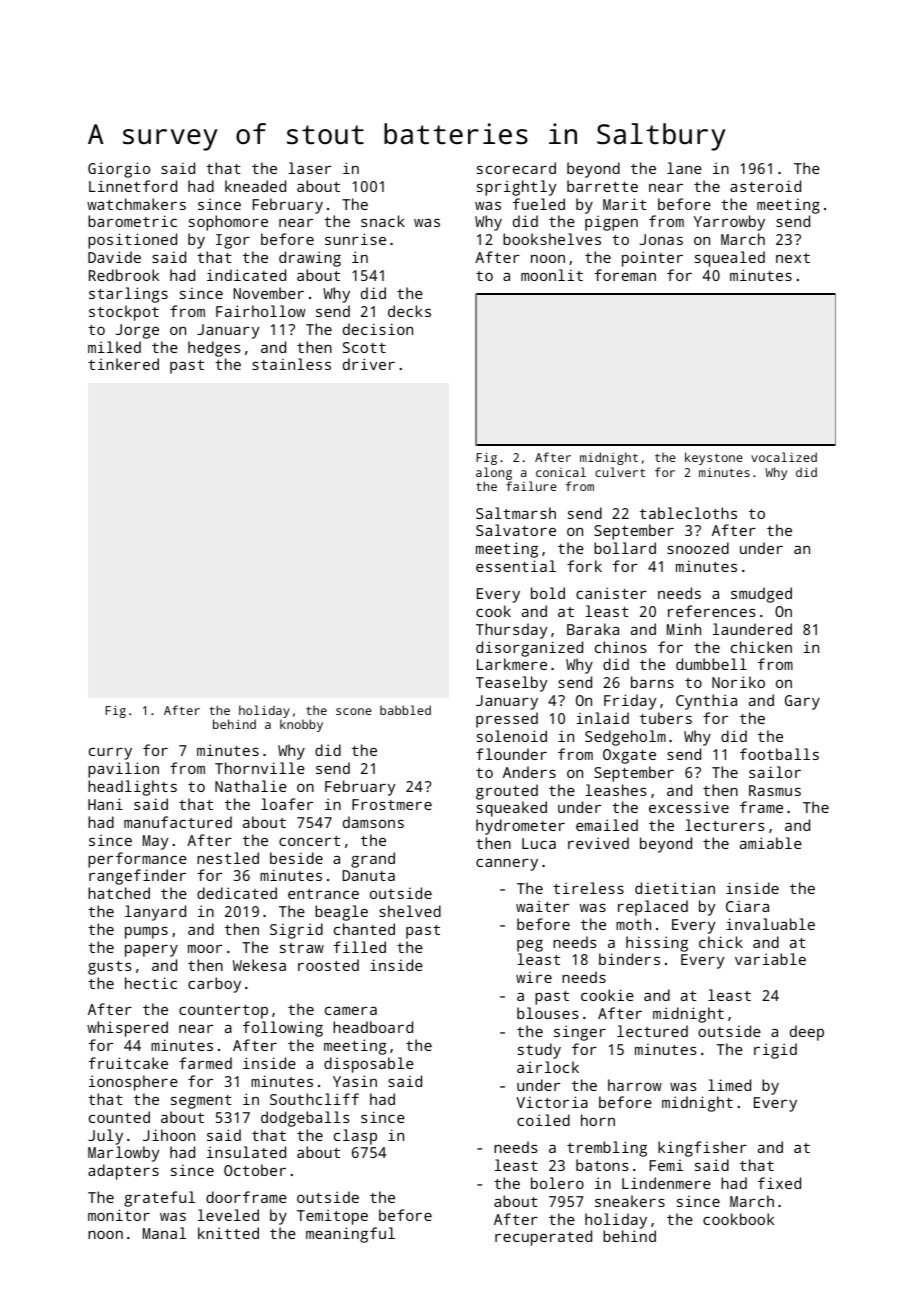 Image resolution: width=924 pixels, height=1308 pixels. Describe the element at coordinates (123, 1172) in the document. I see `adapters` at that location.
